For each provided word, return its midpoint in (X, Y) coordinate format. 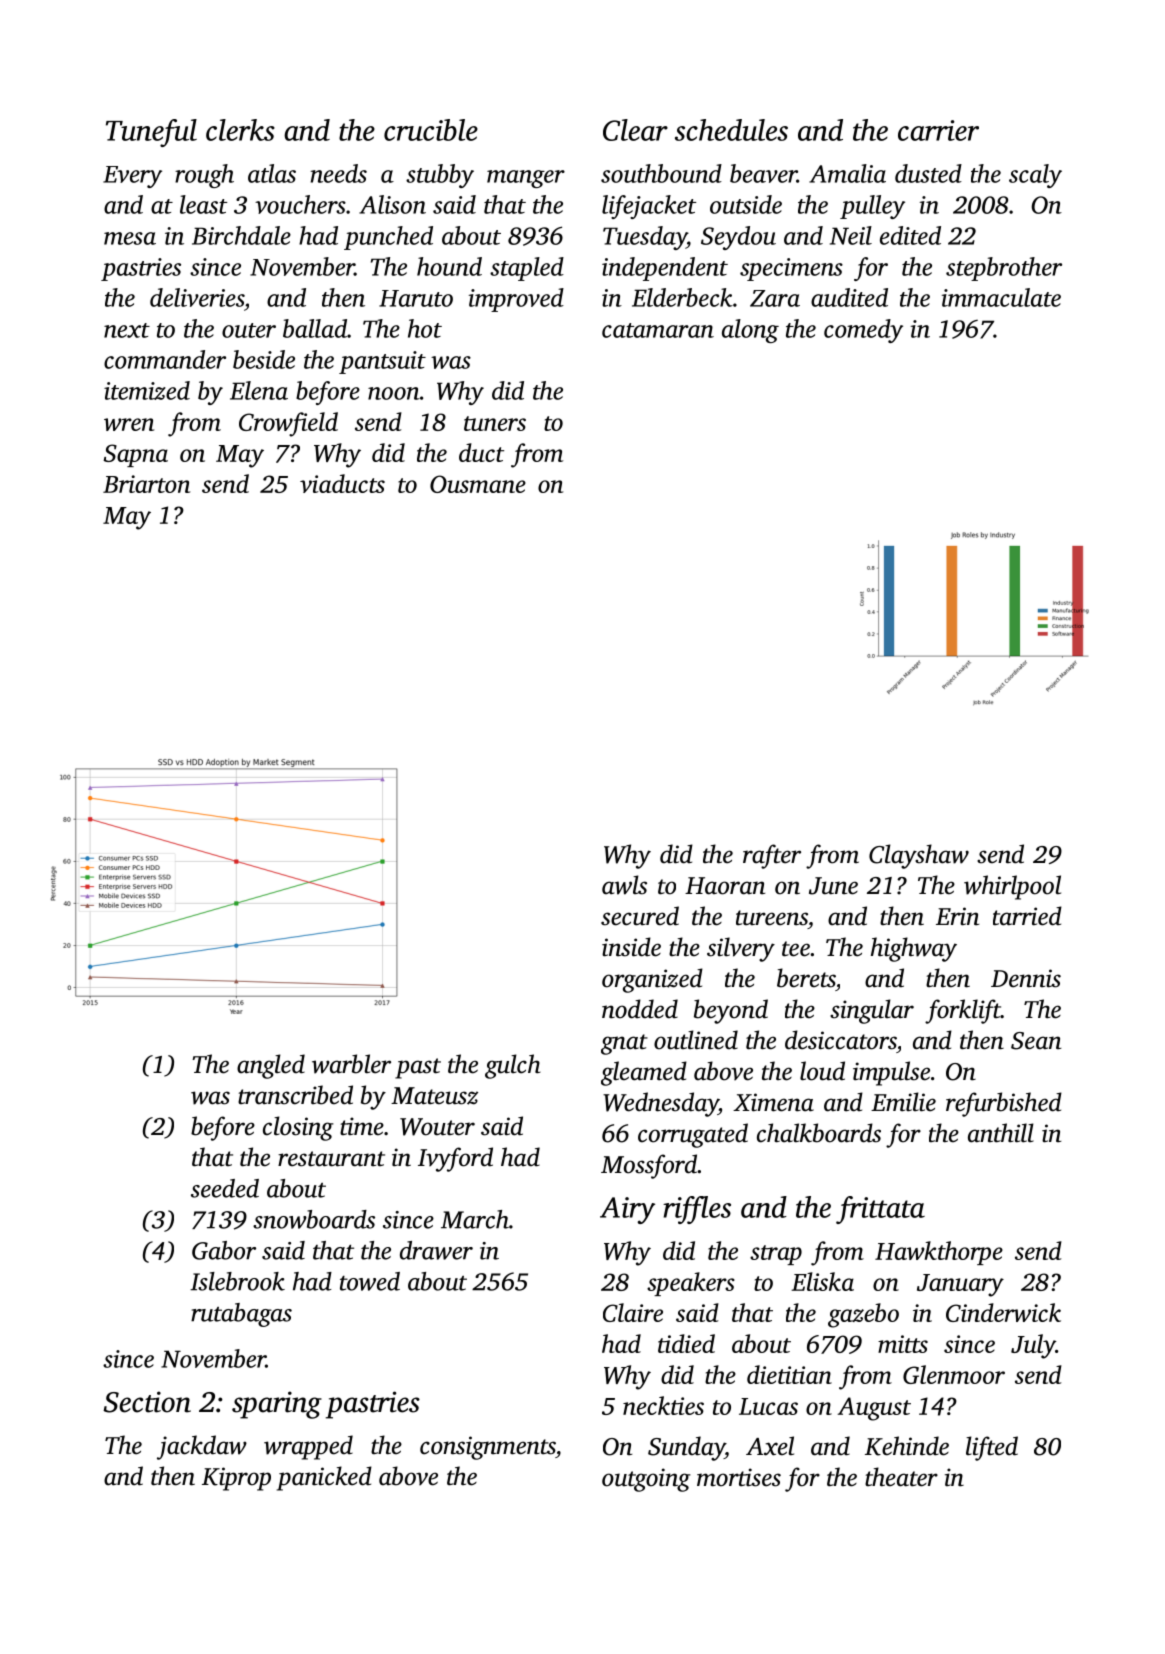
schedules (731, 130)
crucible (431, 130)
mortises (739, 1477)
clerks (240, 130)
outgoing (646, 1480)
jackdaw (202, 1447)
